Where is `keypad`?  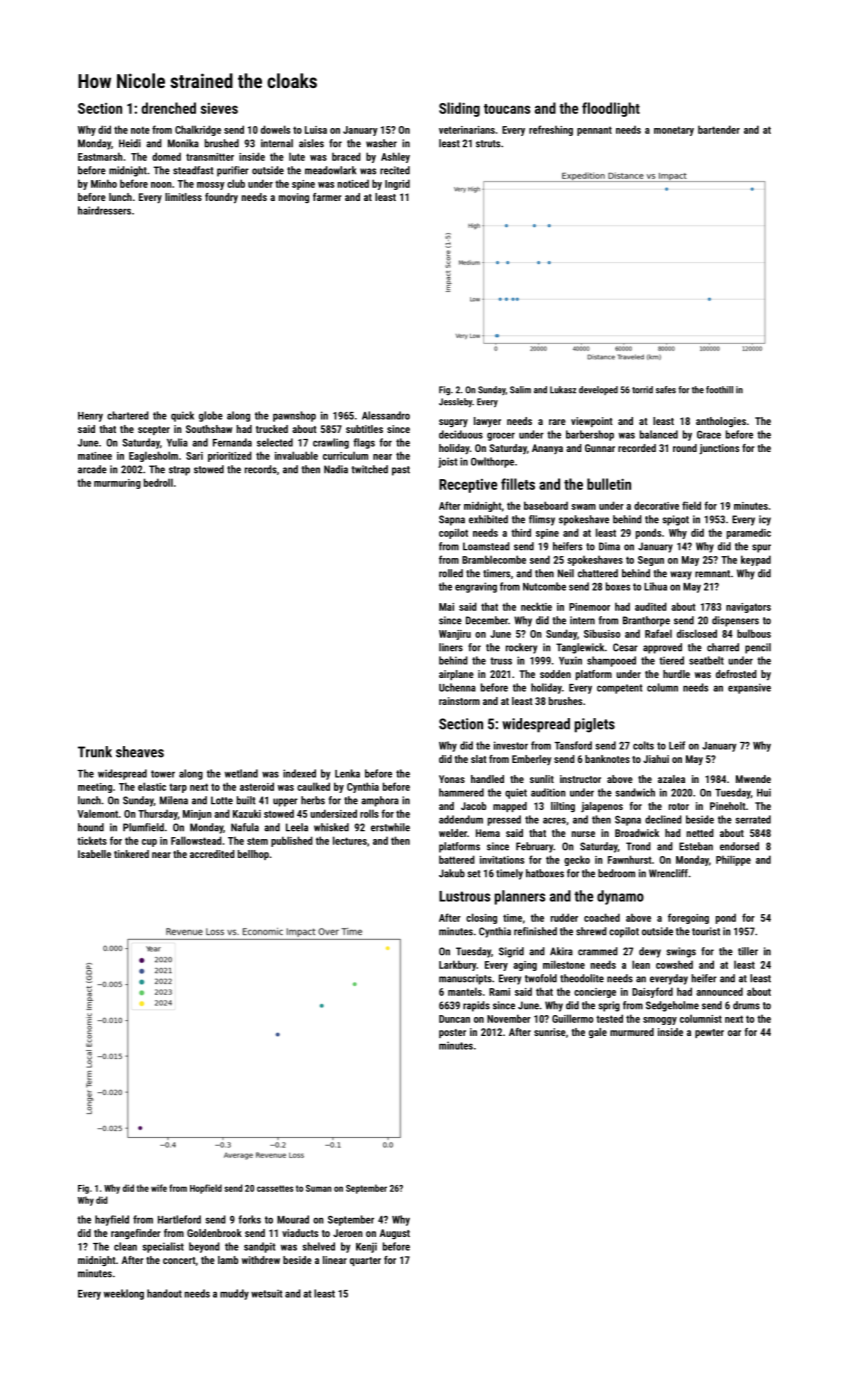 keypad is located at coordinates (756, 560).
